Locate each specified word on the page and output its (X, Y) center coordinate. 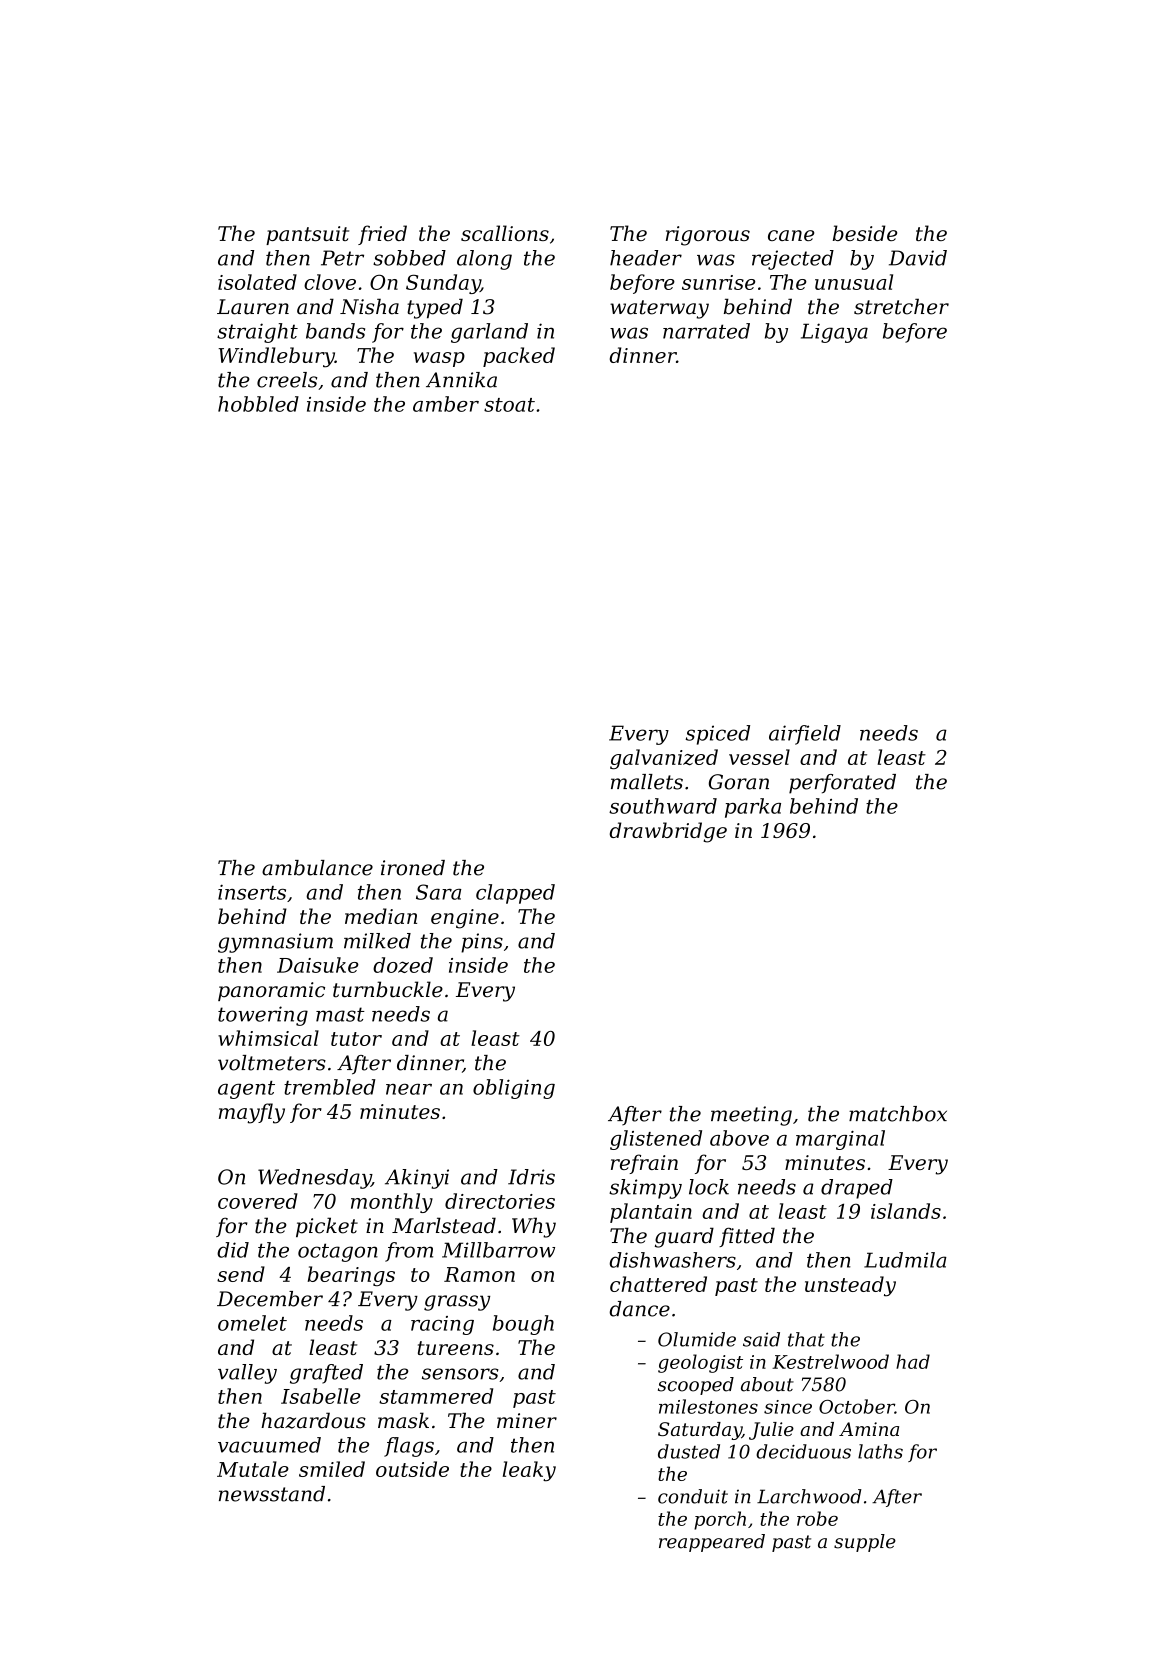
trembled (330, 1087)
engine (465, 919)
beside (865, 233)
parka (753, 808)
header (646, 258)
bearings (351, 1276)
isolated (257, 282)
